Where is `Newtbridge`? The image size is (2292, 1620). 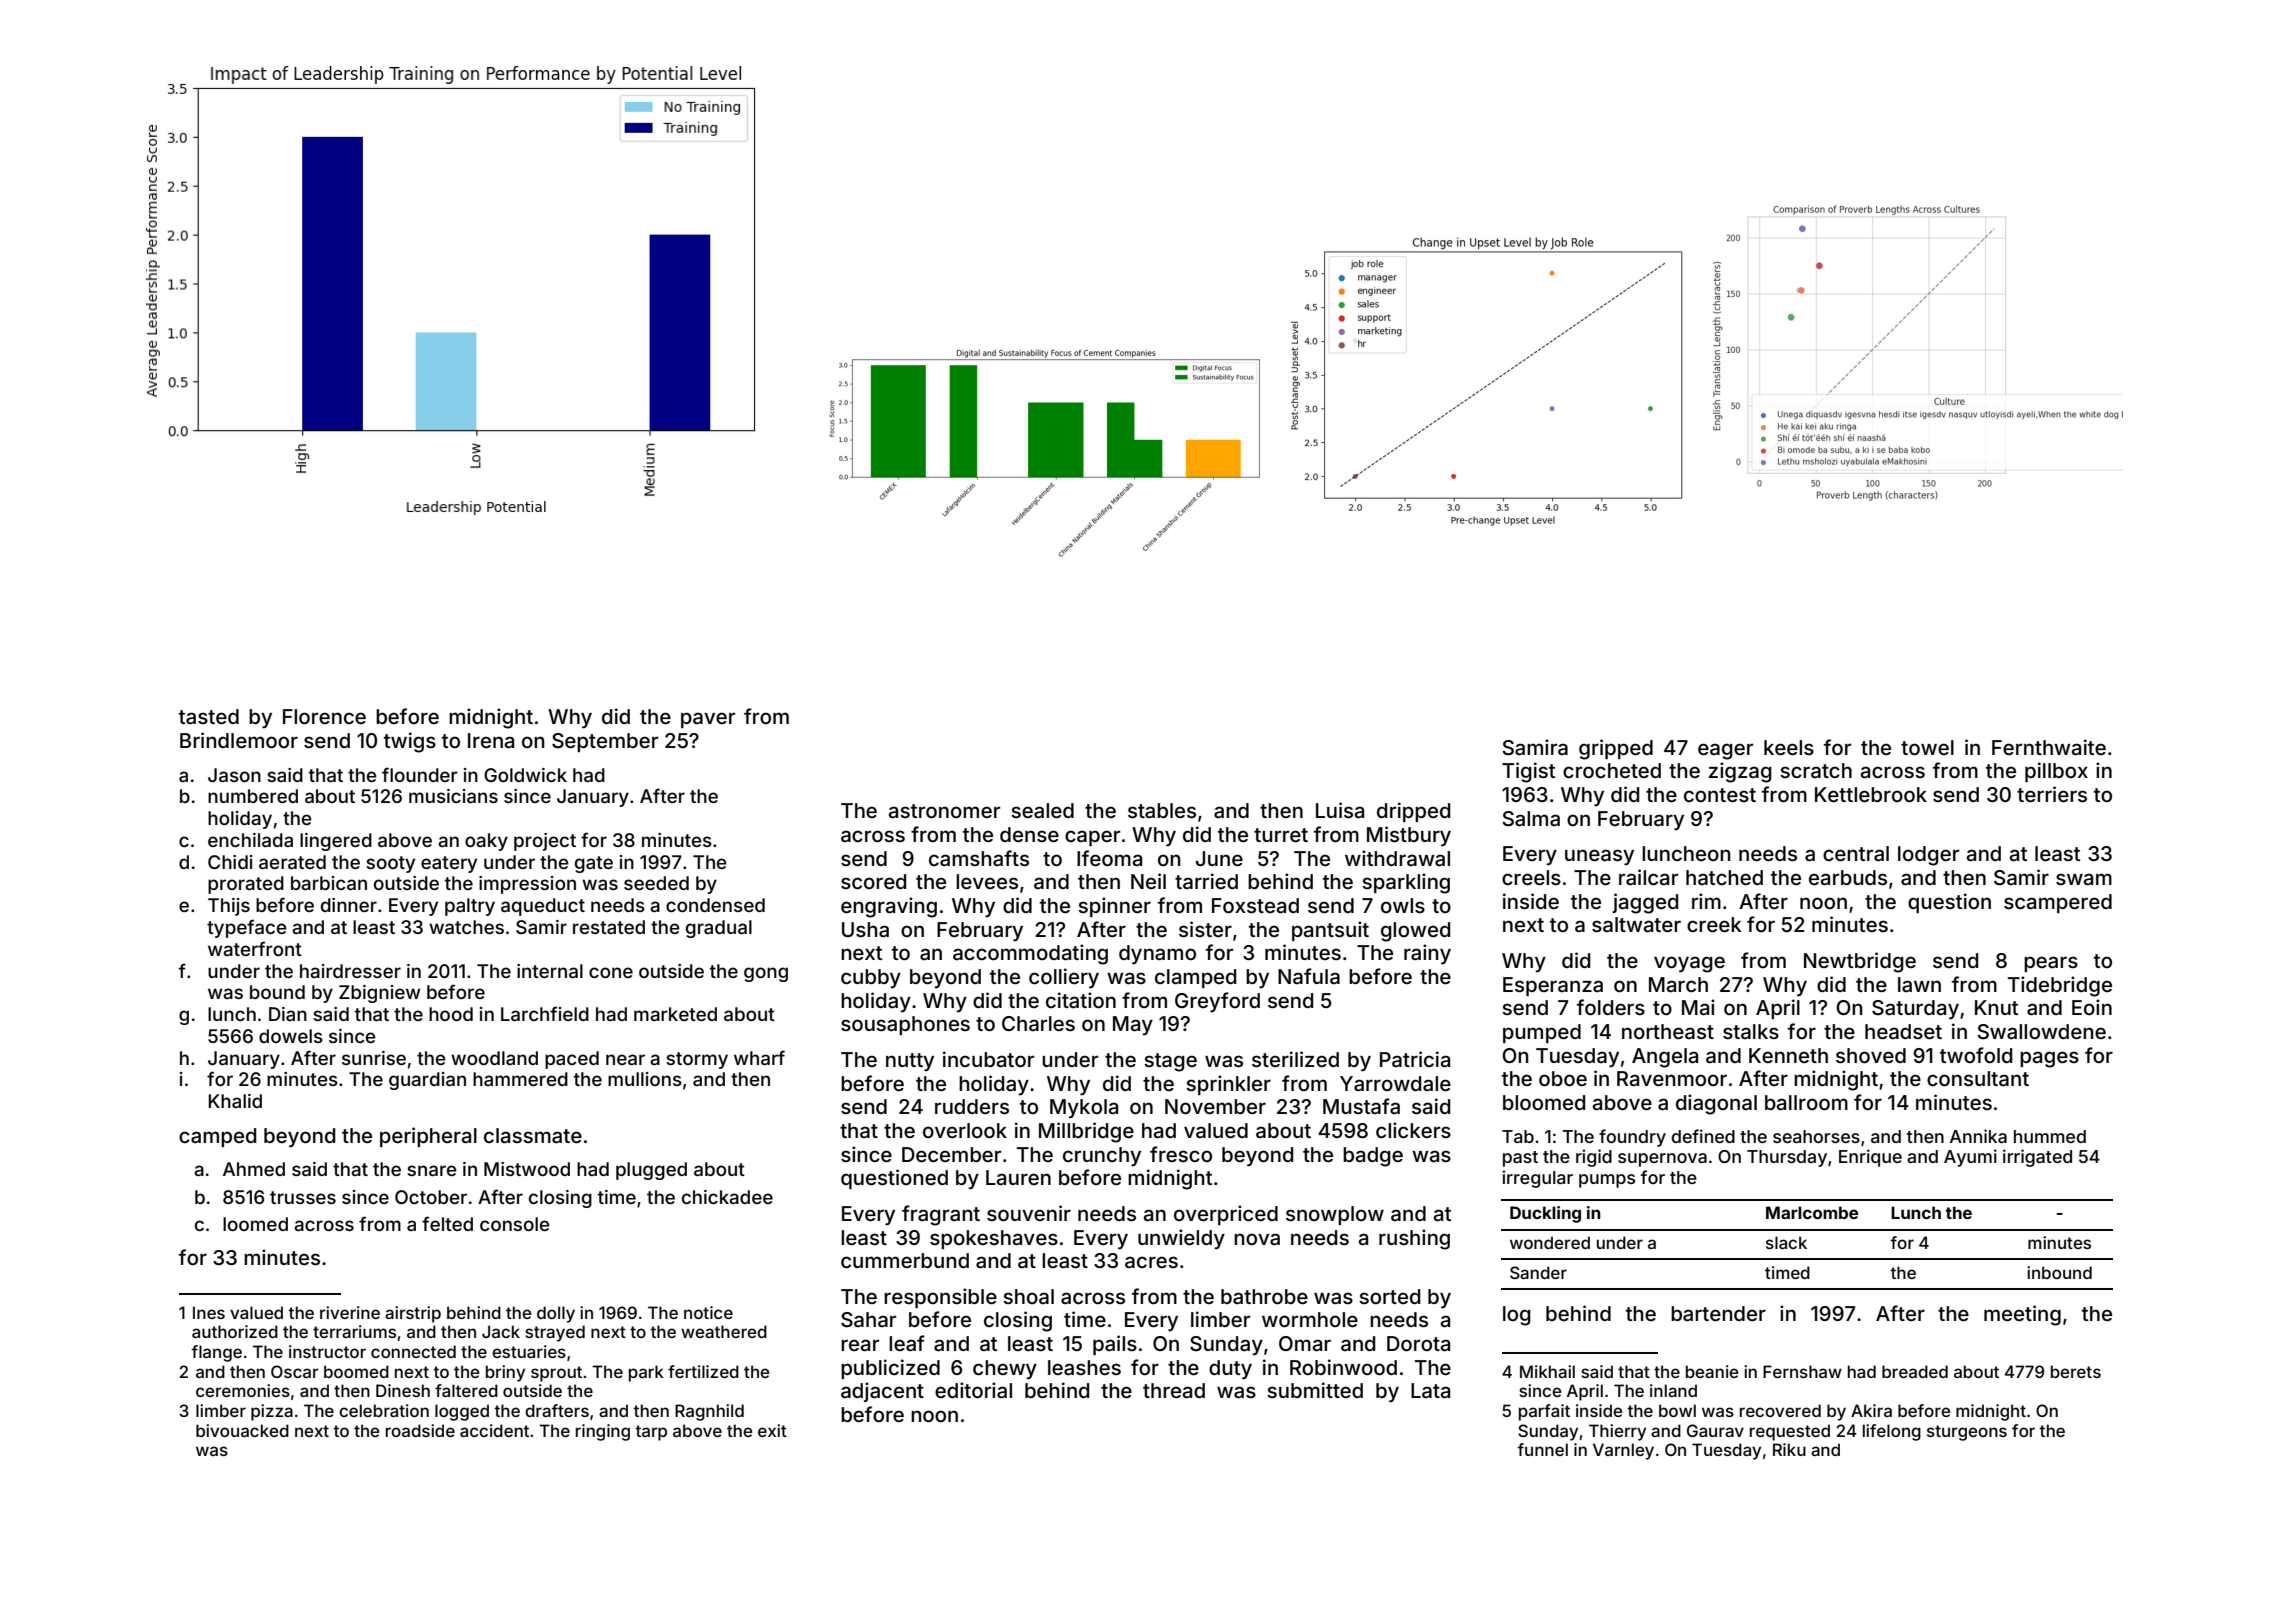 Newtbridge is located at coordinates (1860, 962).
